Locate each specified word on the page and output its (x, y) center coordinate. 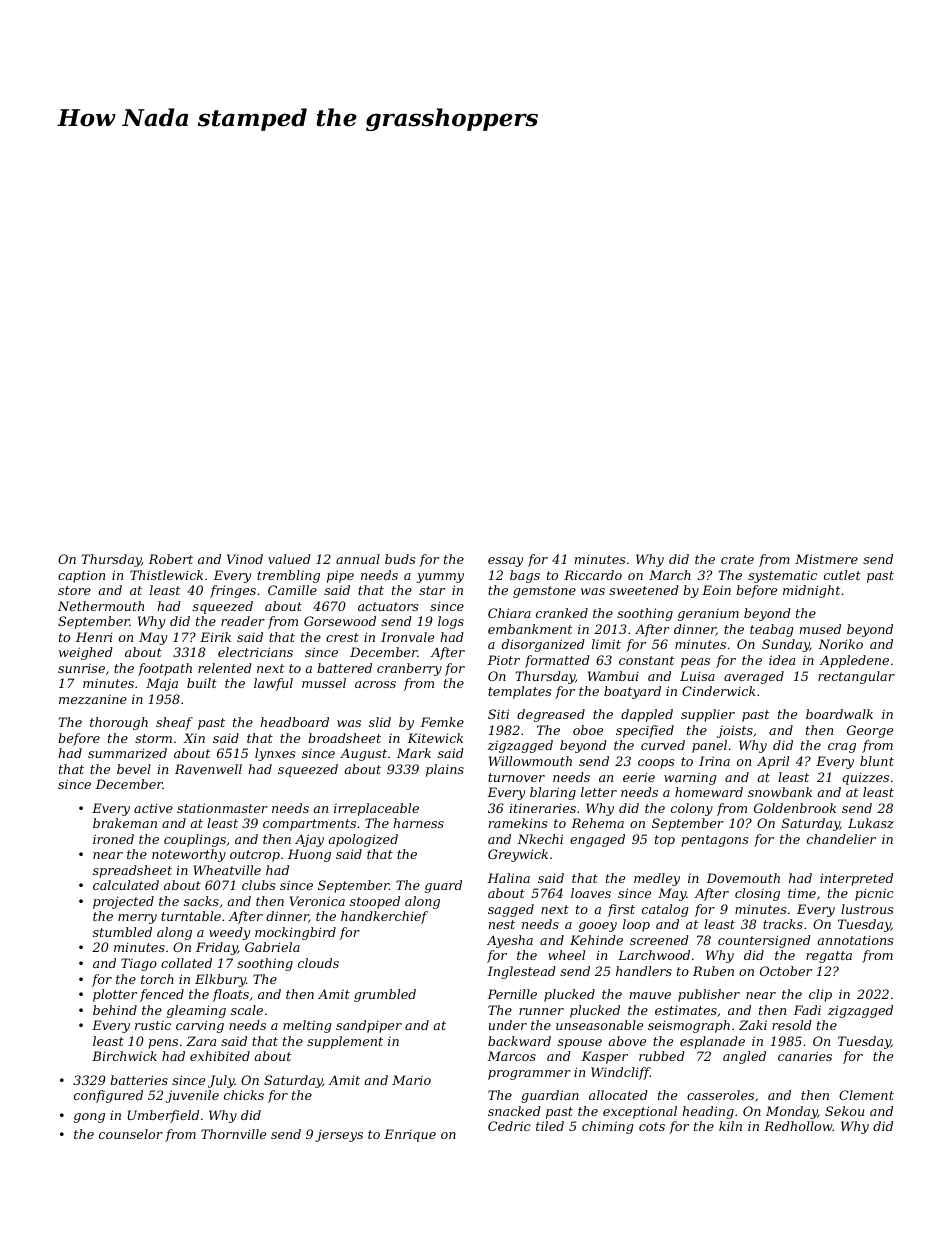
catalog (665, 910)
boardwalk (839, 714)
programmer (529, 1075)
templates (519, 692)
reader (243, 621)
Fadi (807, 1010)
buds (400, 559)
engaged (597, 840)
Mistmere (826, 559)
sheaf (174, 723)
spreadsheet (132, 871)
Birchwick (124, 1056)
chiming (608, 1127)
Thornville (233, 1134)
